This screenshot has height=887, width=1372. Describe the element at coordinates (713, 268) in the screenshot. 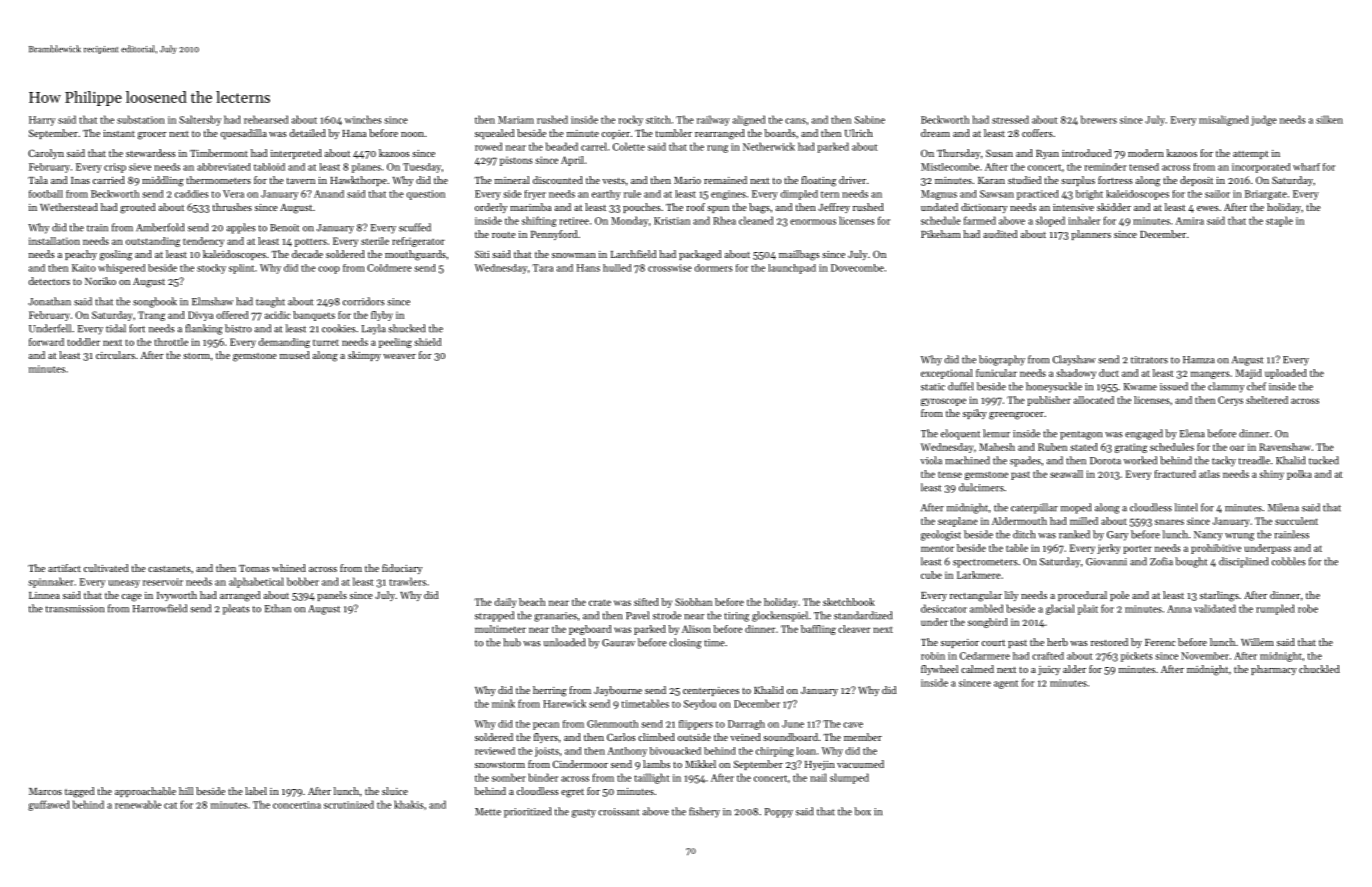

I see `dormers` at that location.
